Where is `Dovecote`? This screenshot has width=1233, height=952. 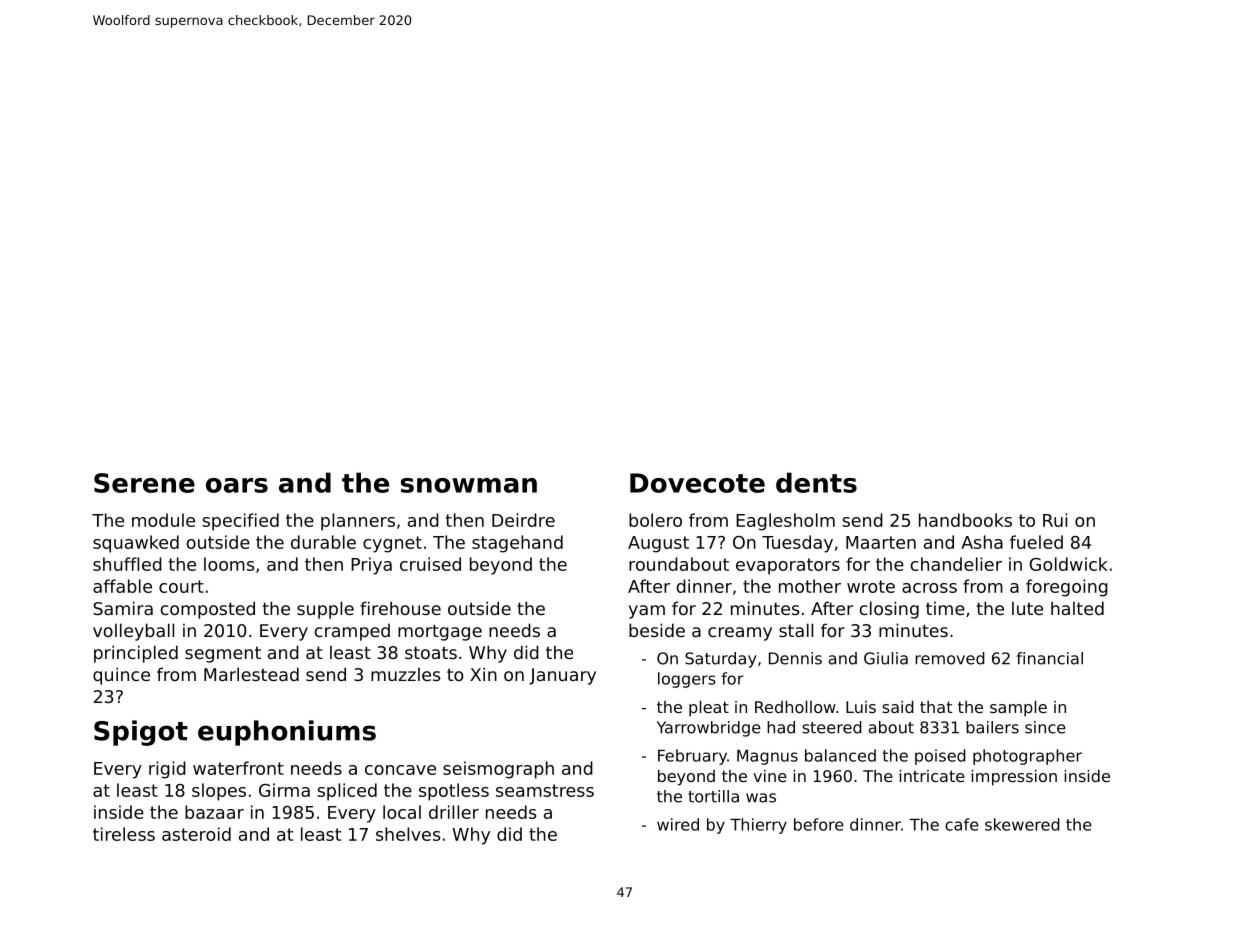
Dovecote is located at coordinates (697, 483).
